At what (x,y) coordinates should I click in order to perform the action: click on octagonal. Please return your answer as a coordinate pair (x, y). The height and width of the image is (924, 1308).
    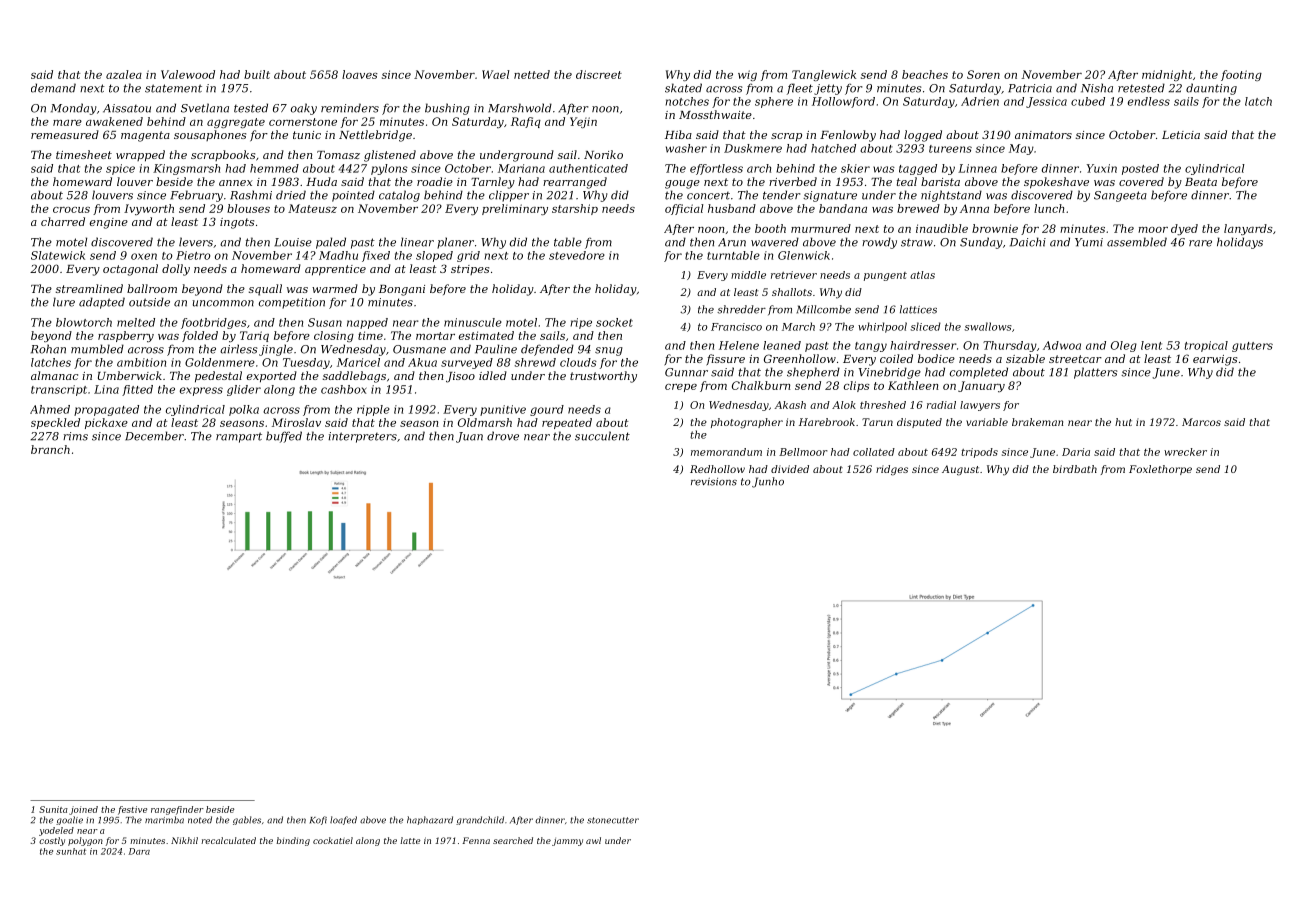
    Looking at the image, I should click on (130, 270).
